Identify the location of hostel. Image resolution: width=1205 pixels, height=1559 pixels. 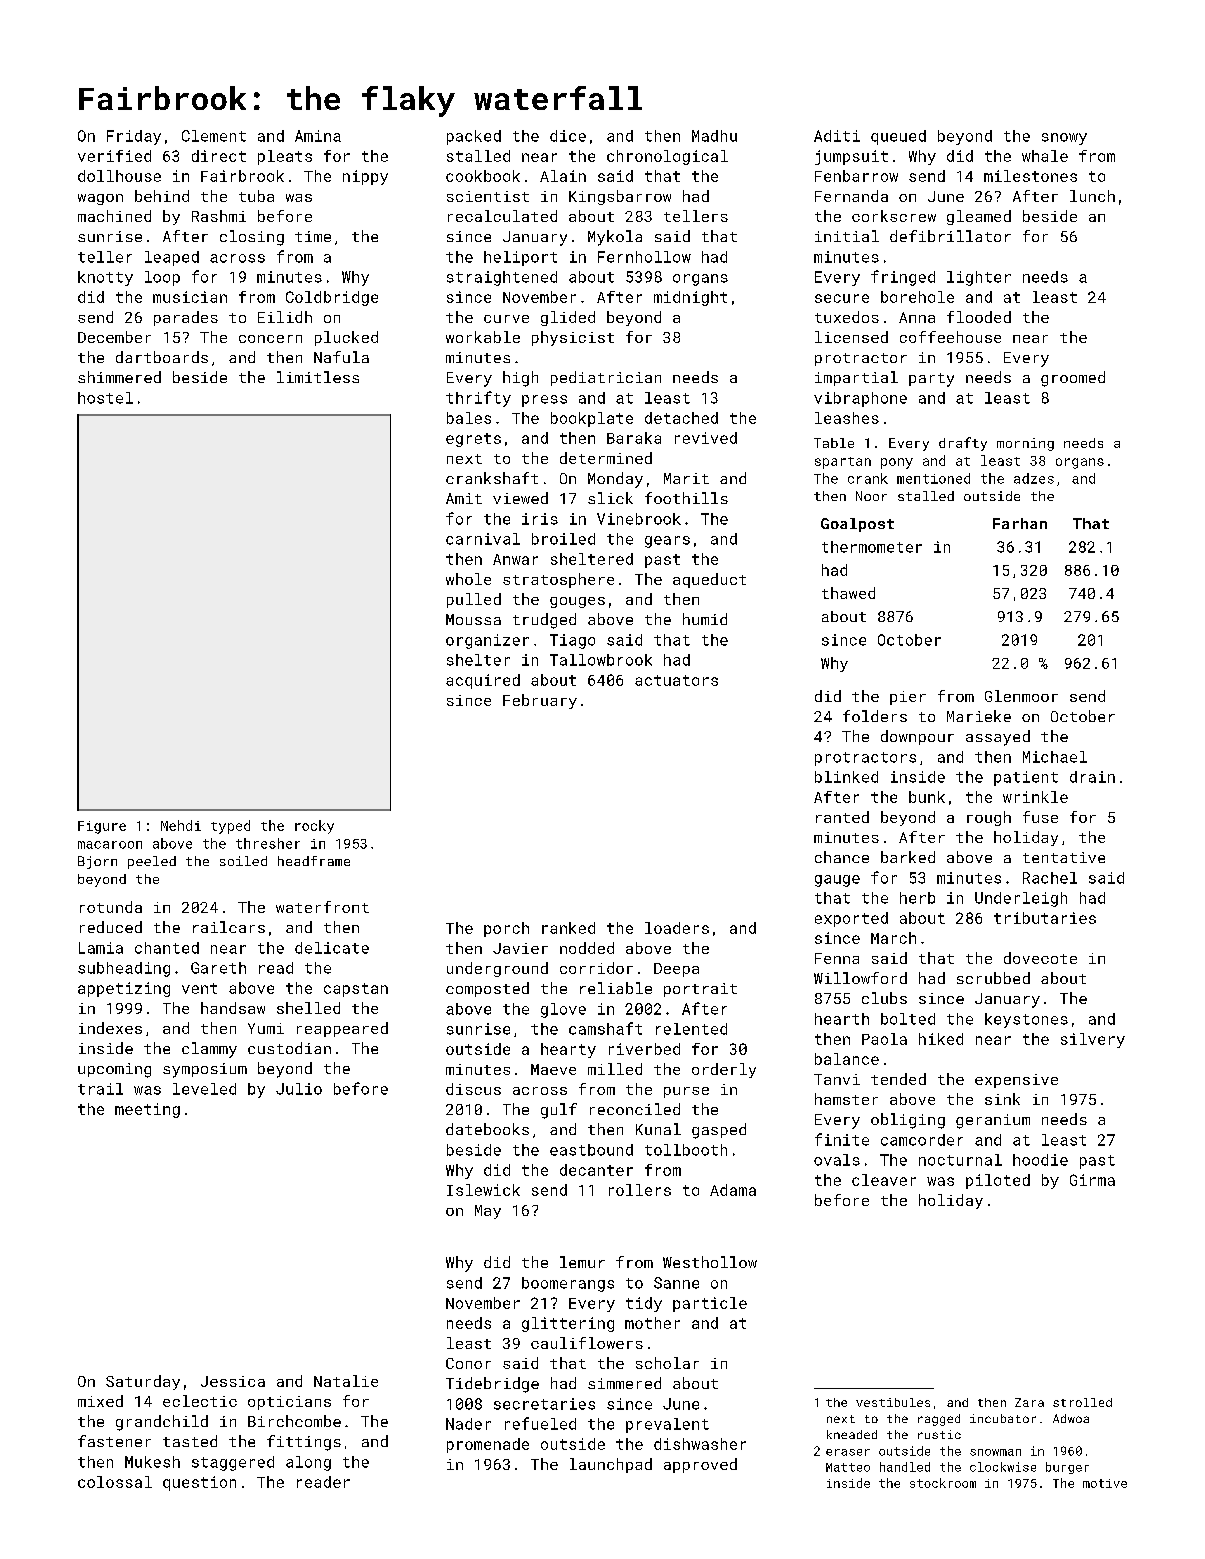
(105, 398).
